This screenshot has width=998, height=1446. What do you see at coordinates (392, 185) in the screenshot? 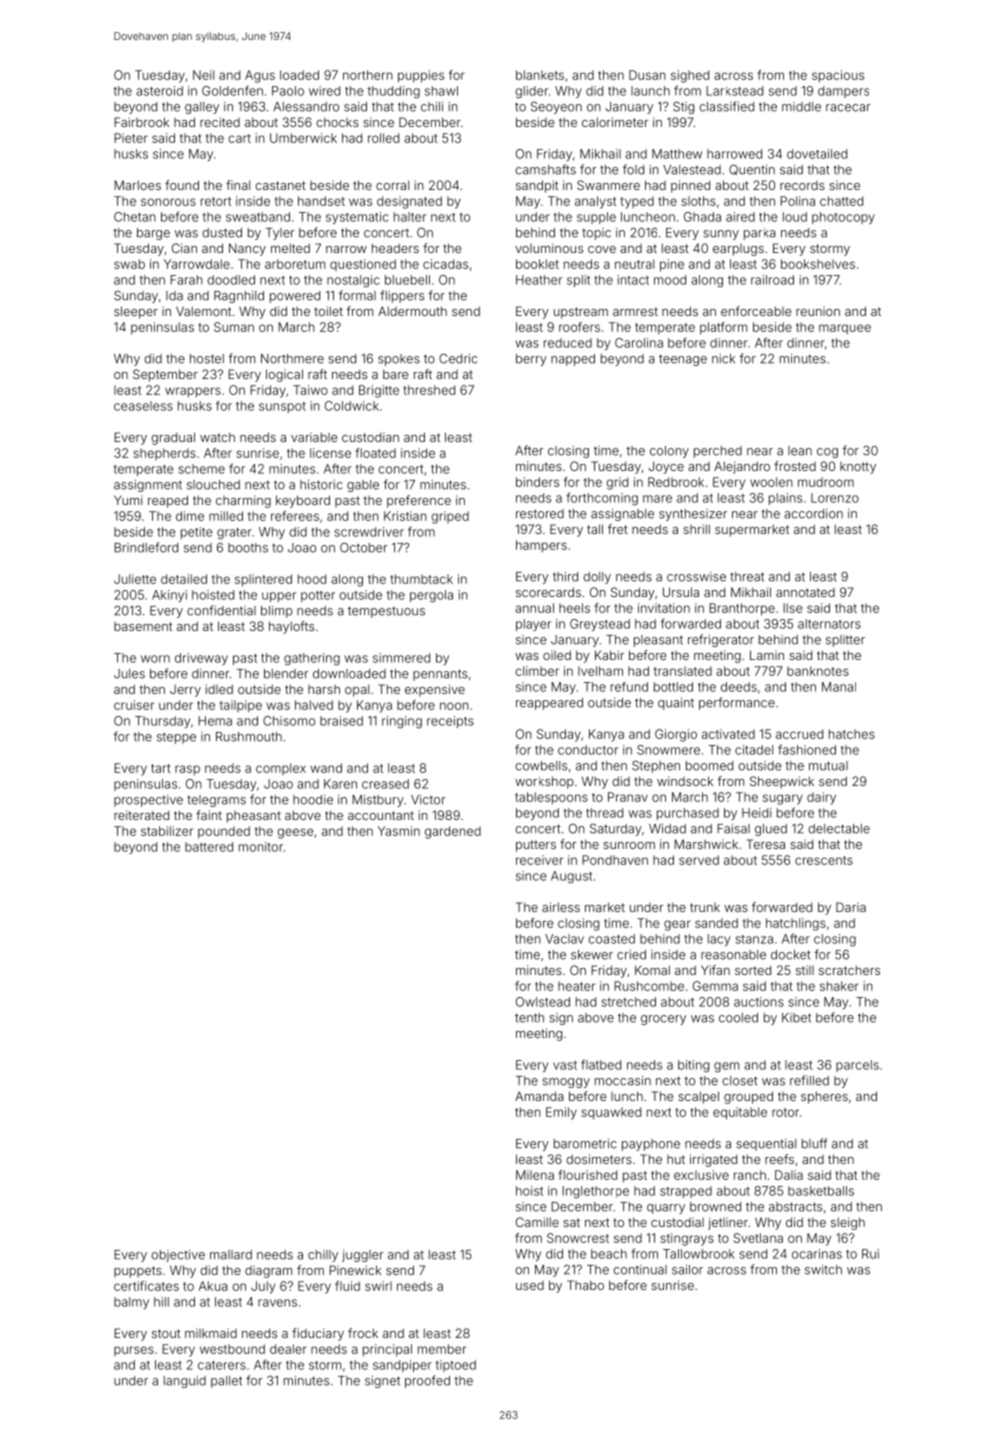
I see `corral` at bounding box center [392, 185].
